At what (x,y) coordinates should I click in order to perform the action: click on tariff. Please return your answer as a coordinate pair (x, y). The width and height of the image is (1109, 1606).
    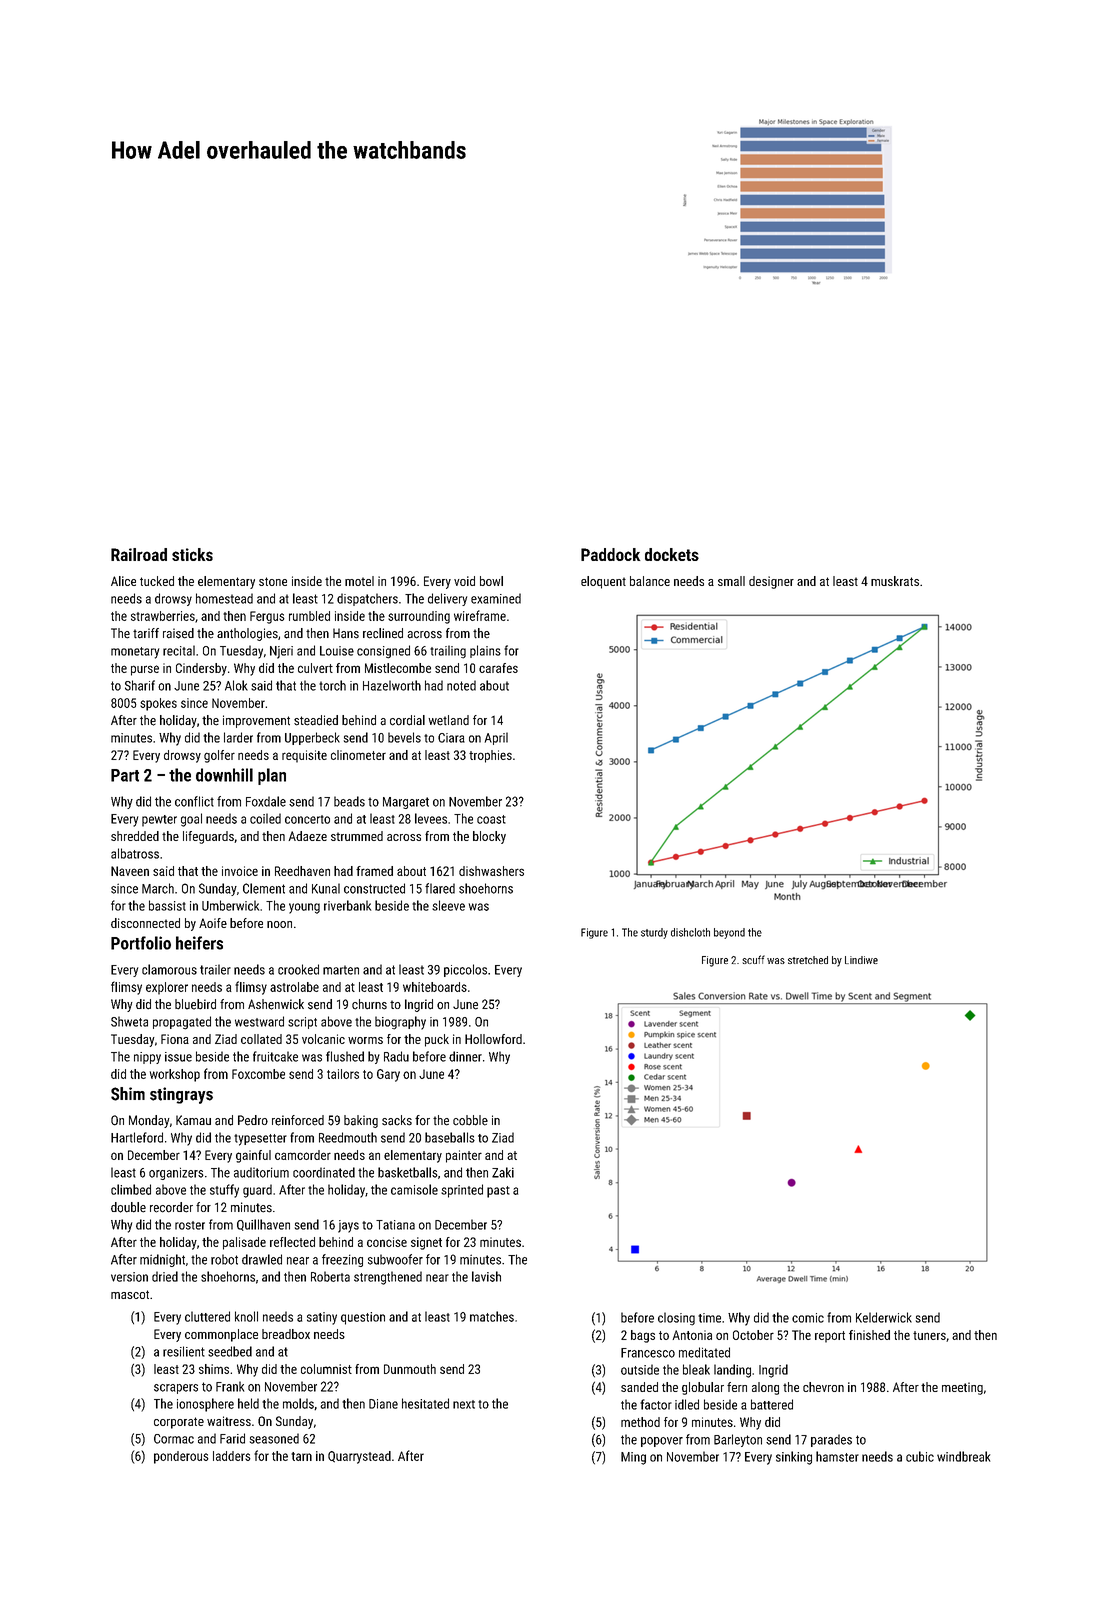
    Looking at the image, I should click on (146, 633).
